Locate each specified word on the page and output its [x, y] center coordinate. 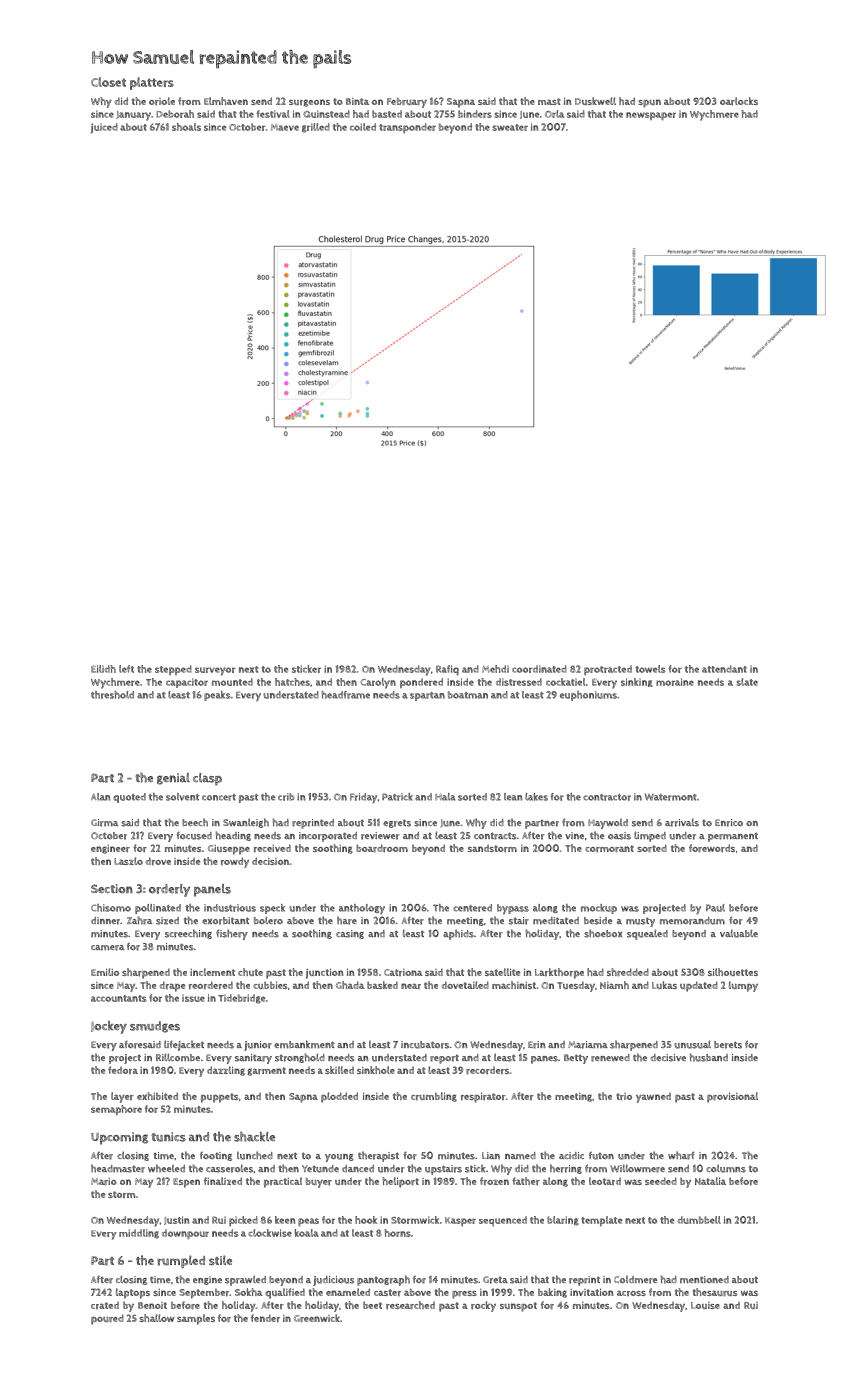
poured [107, 1319]
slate [747, 682]
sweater [510, 127]
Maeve [285, 127]
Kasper [460, 1221]
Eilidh [103, 669]
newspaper [651, 116]
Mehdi [495, 669]
